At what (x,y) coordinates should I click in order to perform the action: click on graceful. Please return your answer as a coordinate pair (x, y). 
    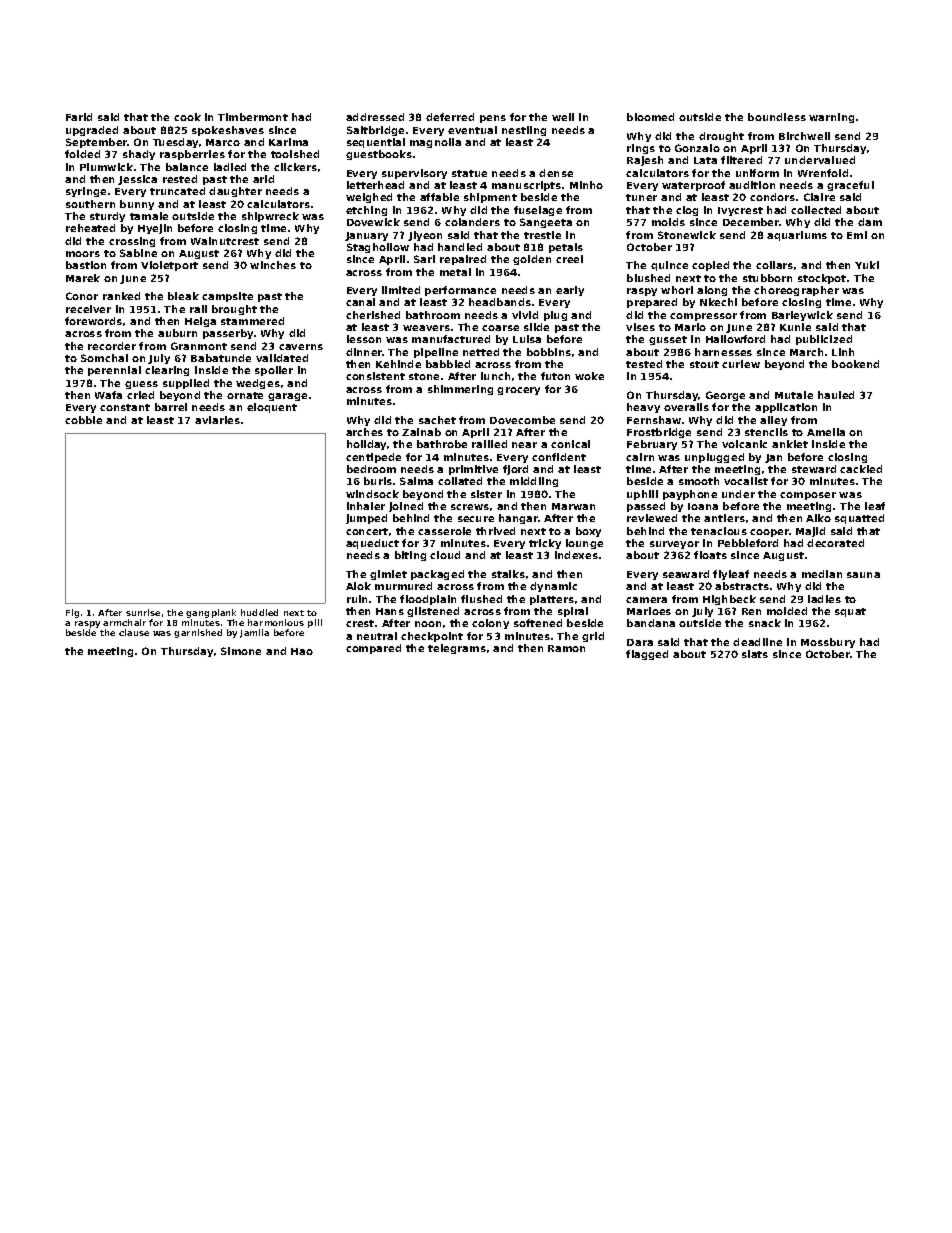
    Looking at the image, I should click on (850, 186).
